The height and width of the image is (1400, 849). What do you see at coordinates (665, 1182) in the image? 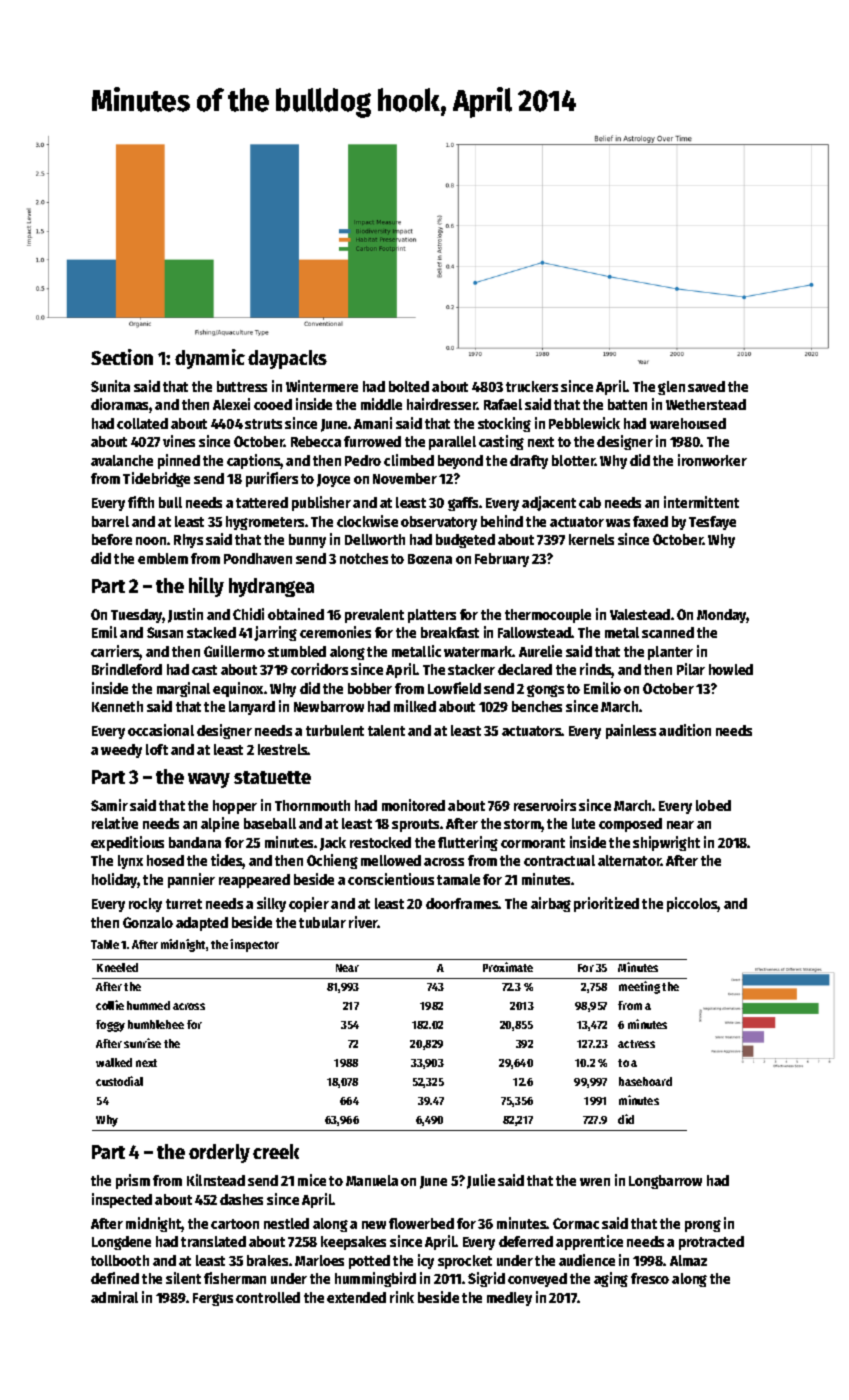
I see `Longbarrow` at bounding box center [665, 1182].
